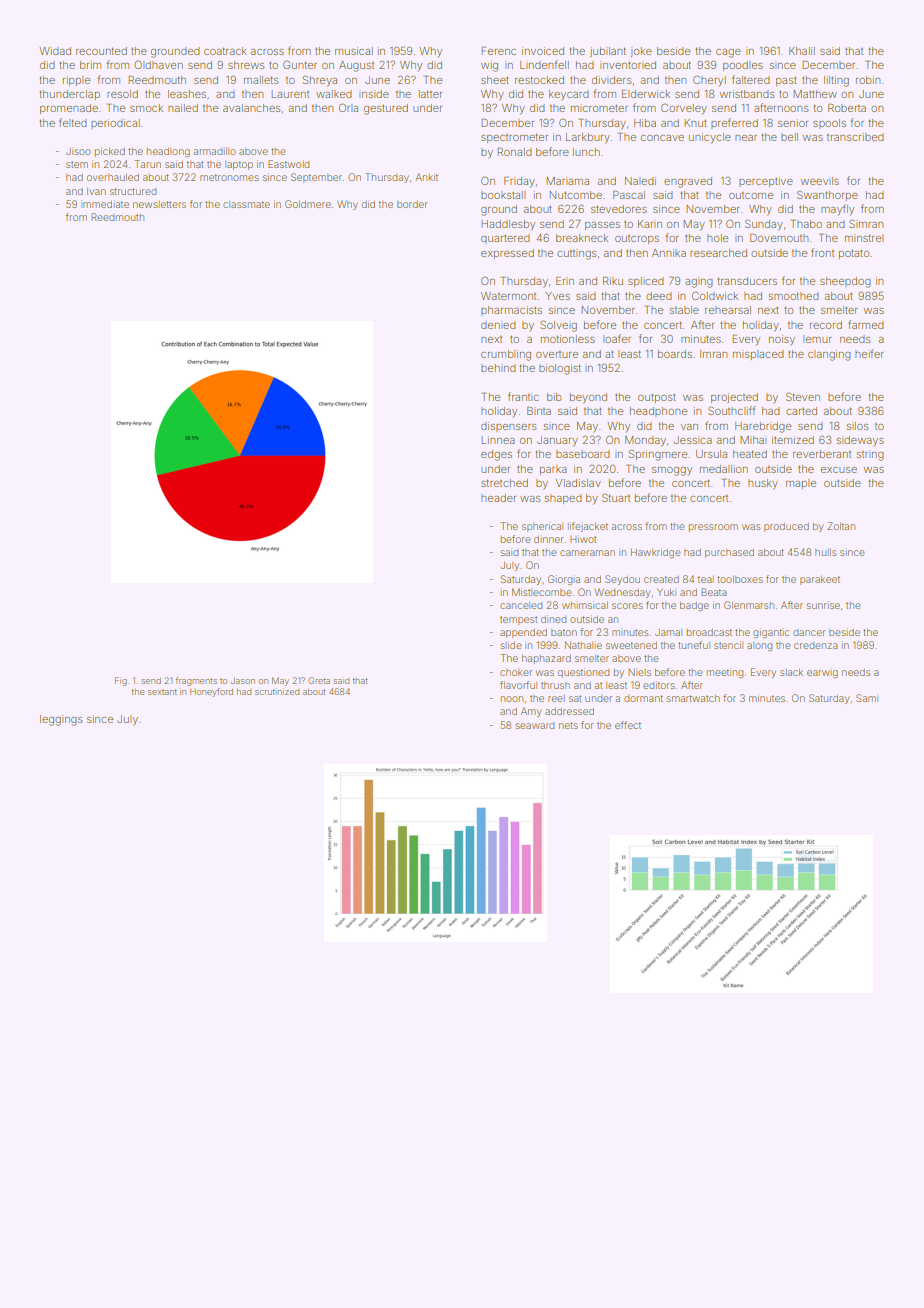 This screenshot has width=924, height=1308. I want to click on leggings, so click(61, 720).
